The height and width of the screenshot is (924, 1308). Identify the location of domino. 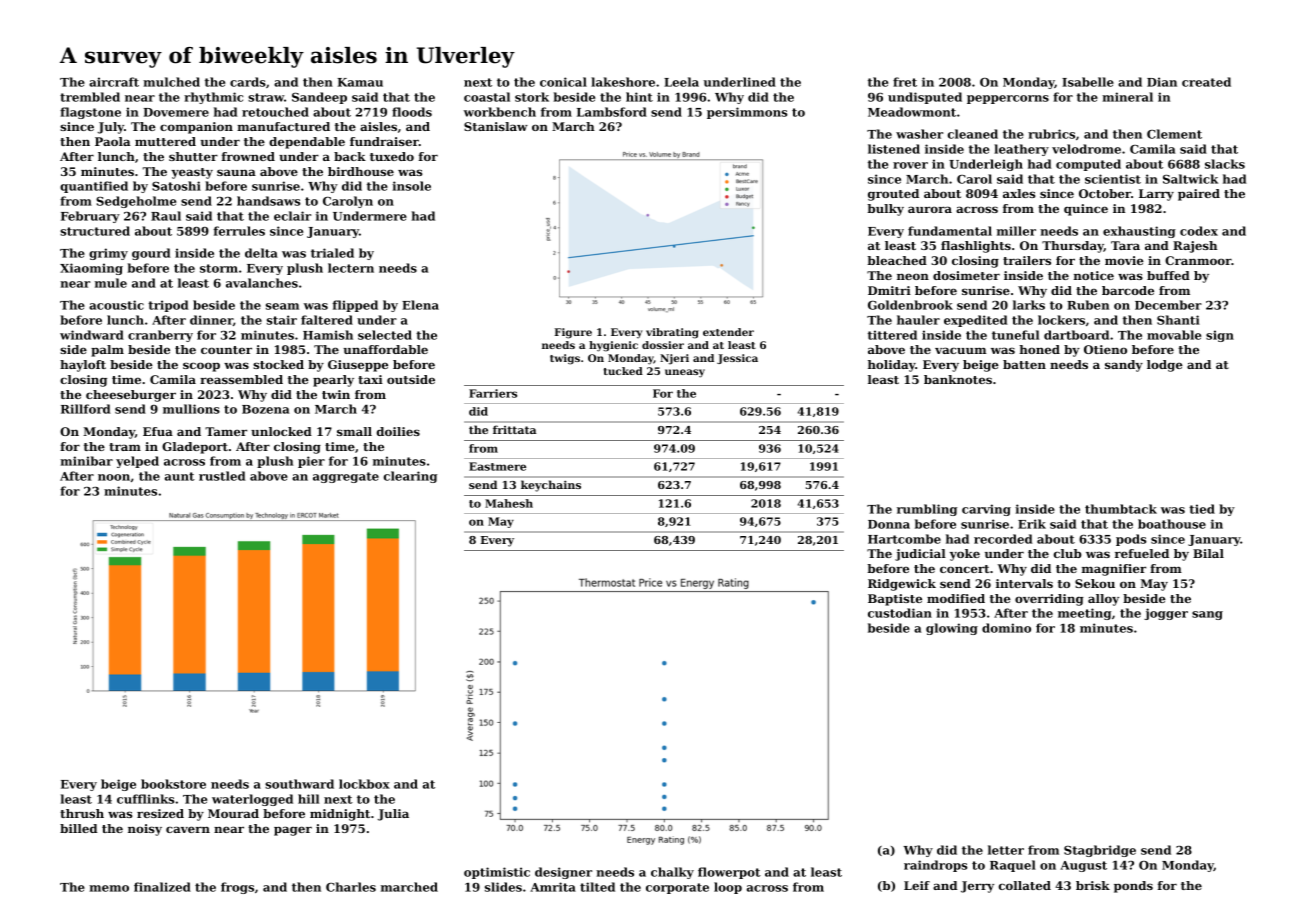
(1006, 628).
